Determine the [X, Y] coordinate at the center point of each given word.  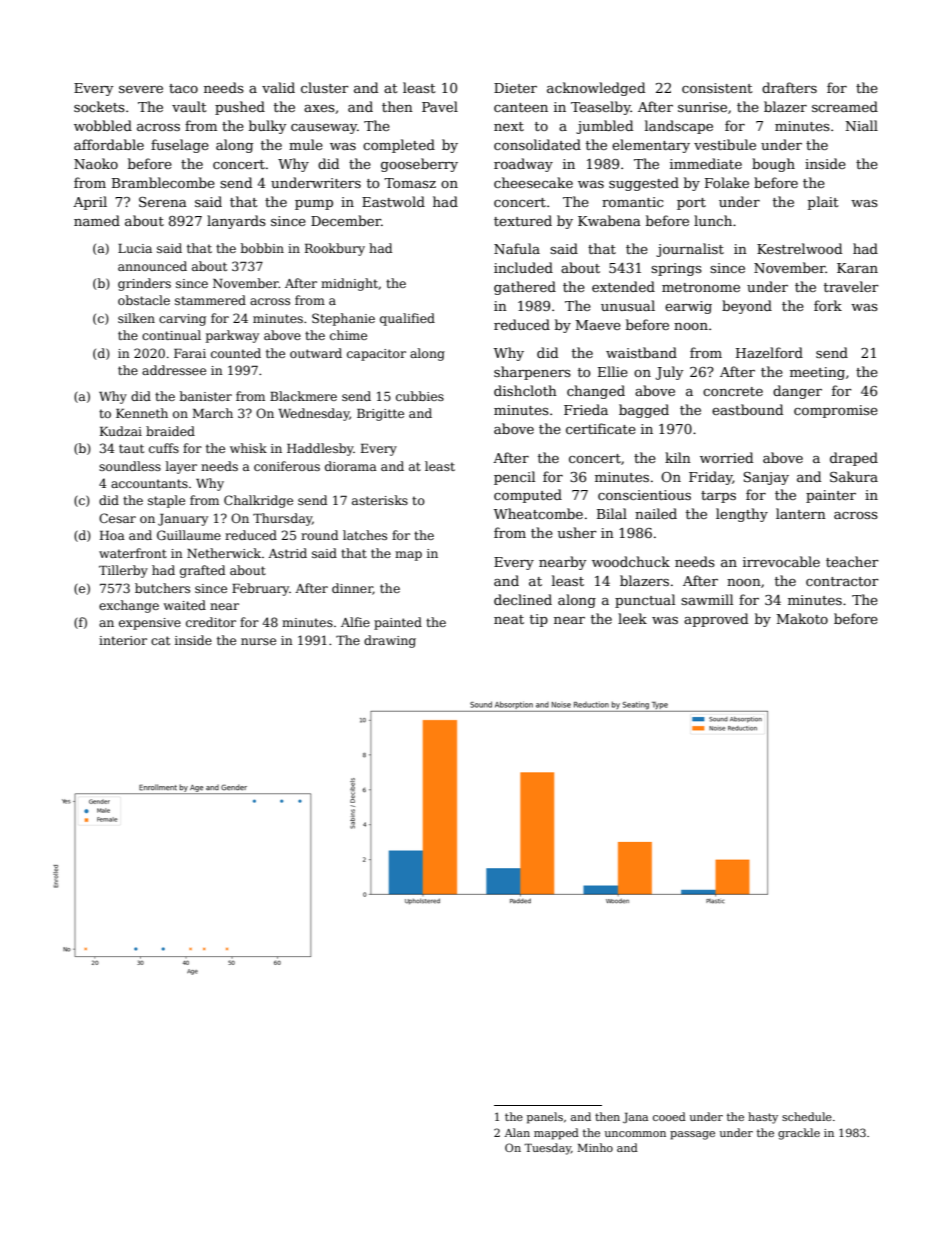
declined [523, 599]
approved [716, 620]
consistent [717, 88]
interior [123, 640]
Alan [517, 1132]
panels [545, 1118]
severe [141, 89]
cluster [325, 87]
